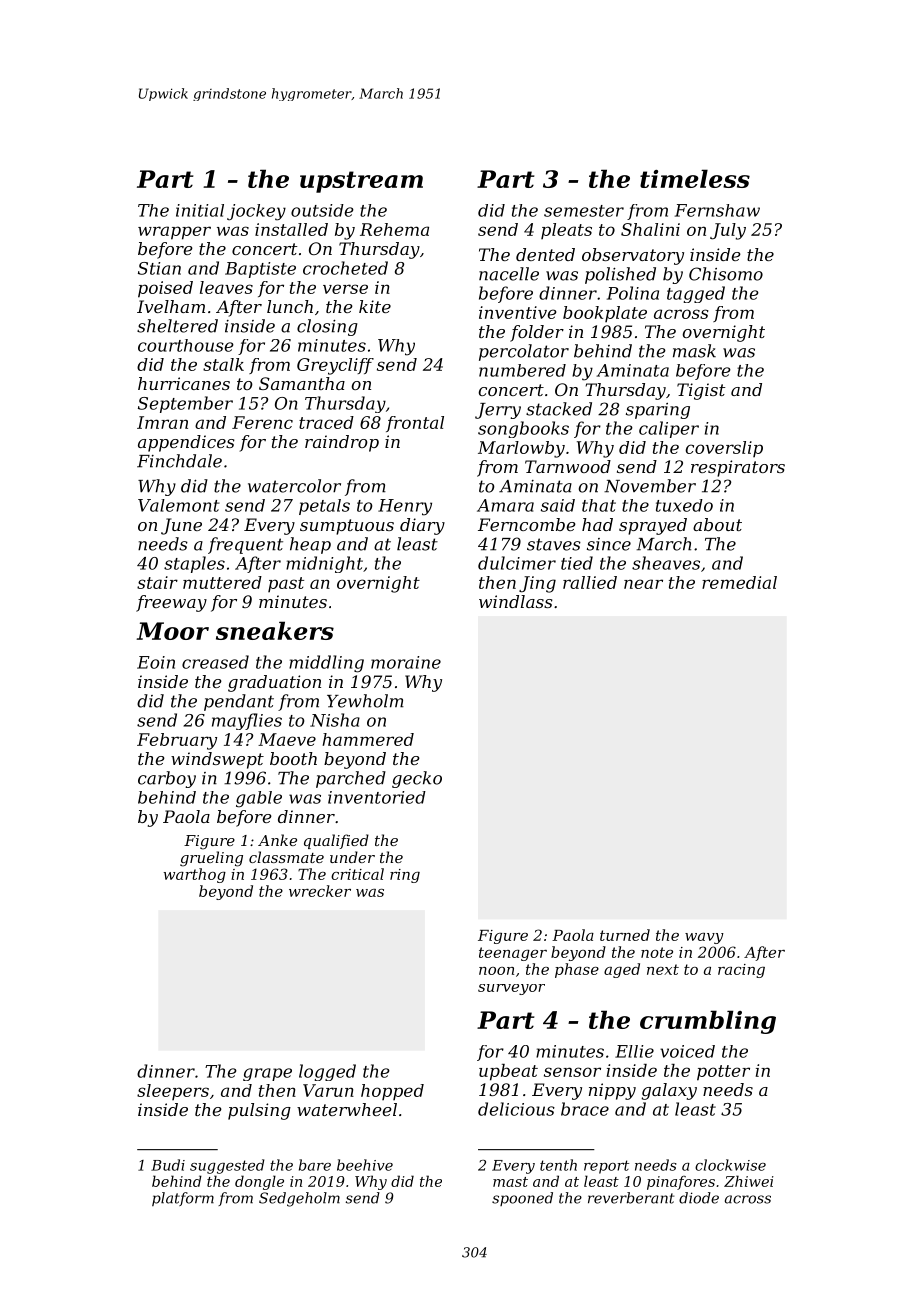  What do you see at coordinates (183, 1199) in the screenshot?
I see `platform` at bounding box center [183, 1199].
